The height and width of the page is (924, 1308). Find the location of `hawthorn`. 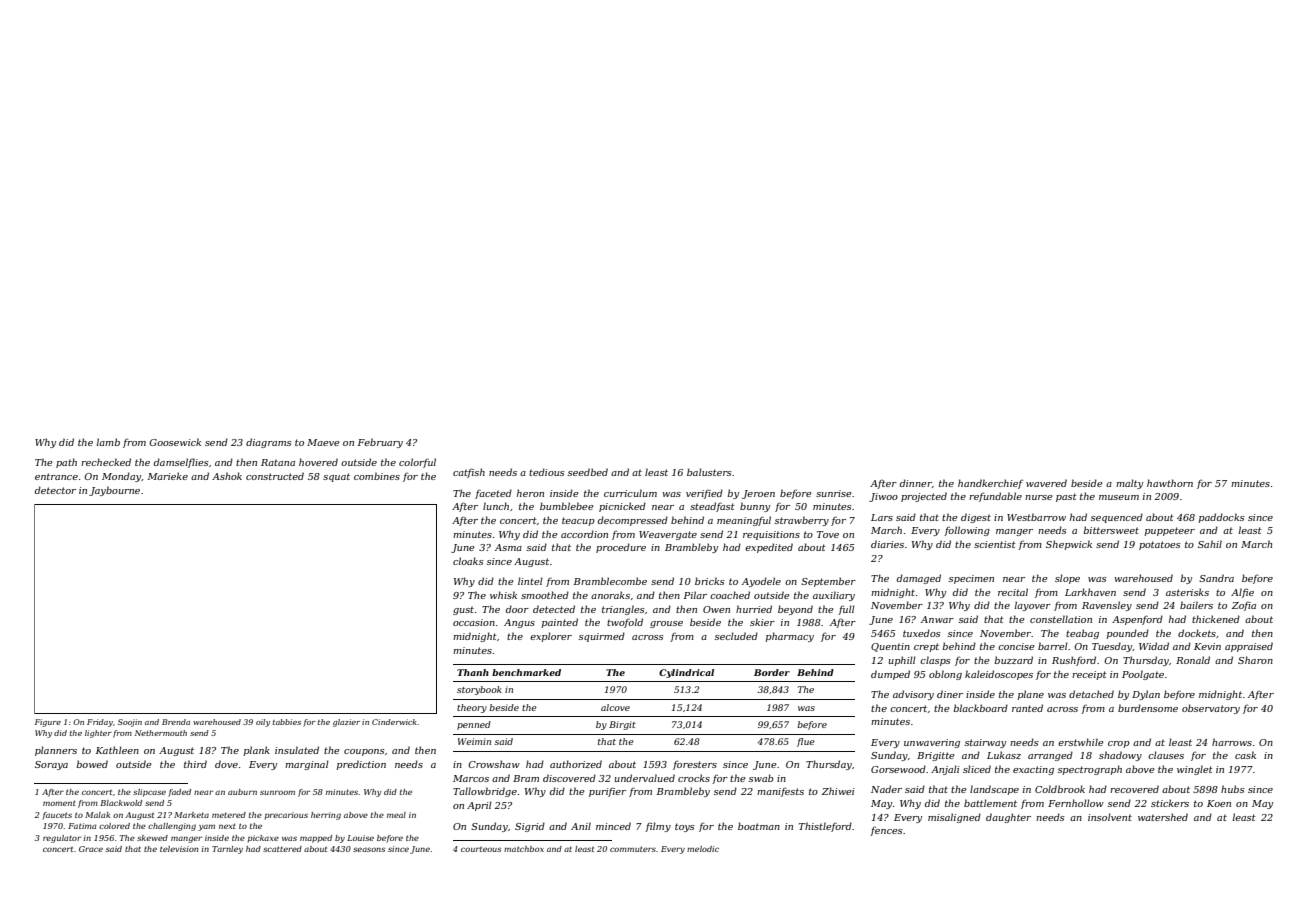

hawthorn is located at coordinates (1170, 483).
